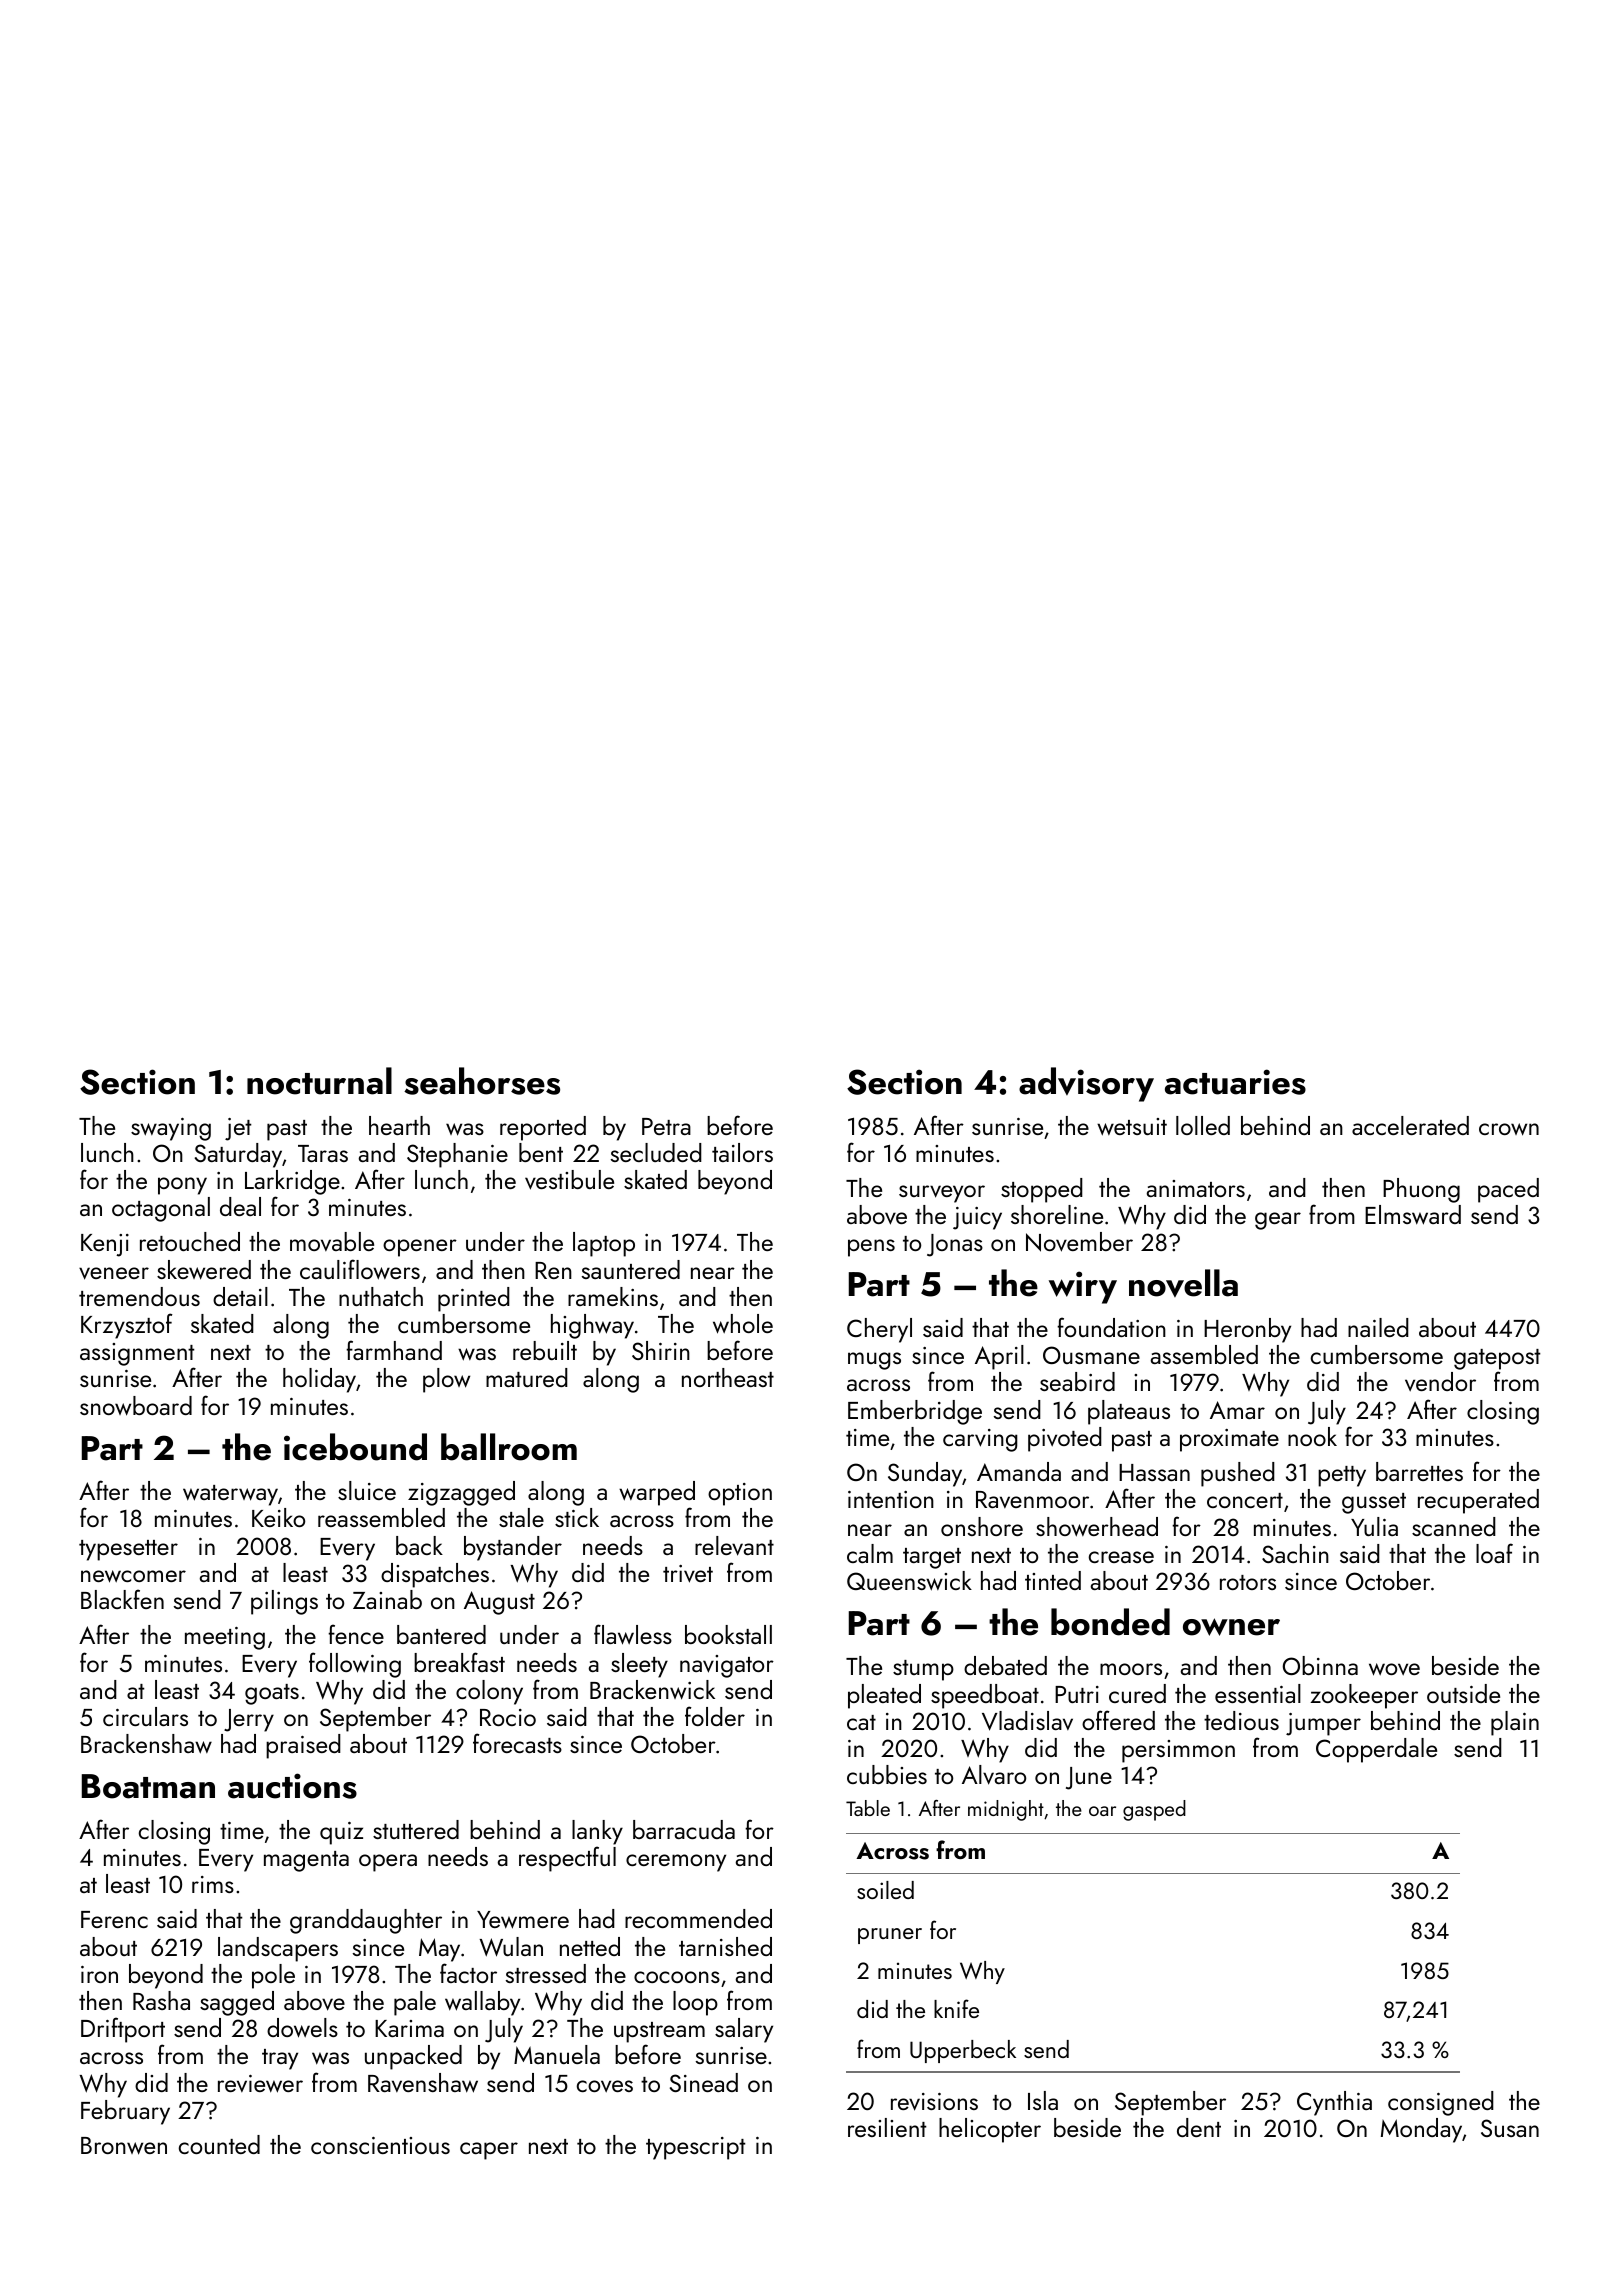  Describe the element at coordinates (728, 1634) in the screenshot. I see `bookstall` at that location.
